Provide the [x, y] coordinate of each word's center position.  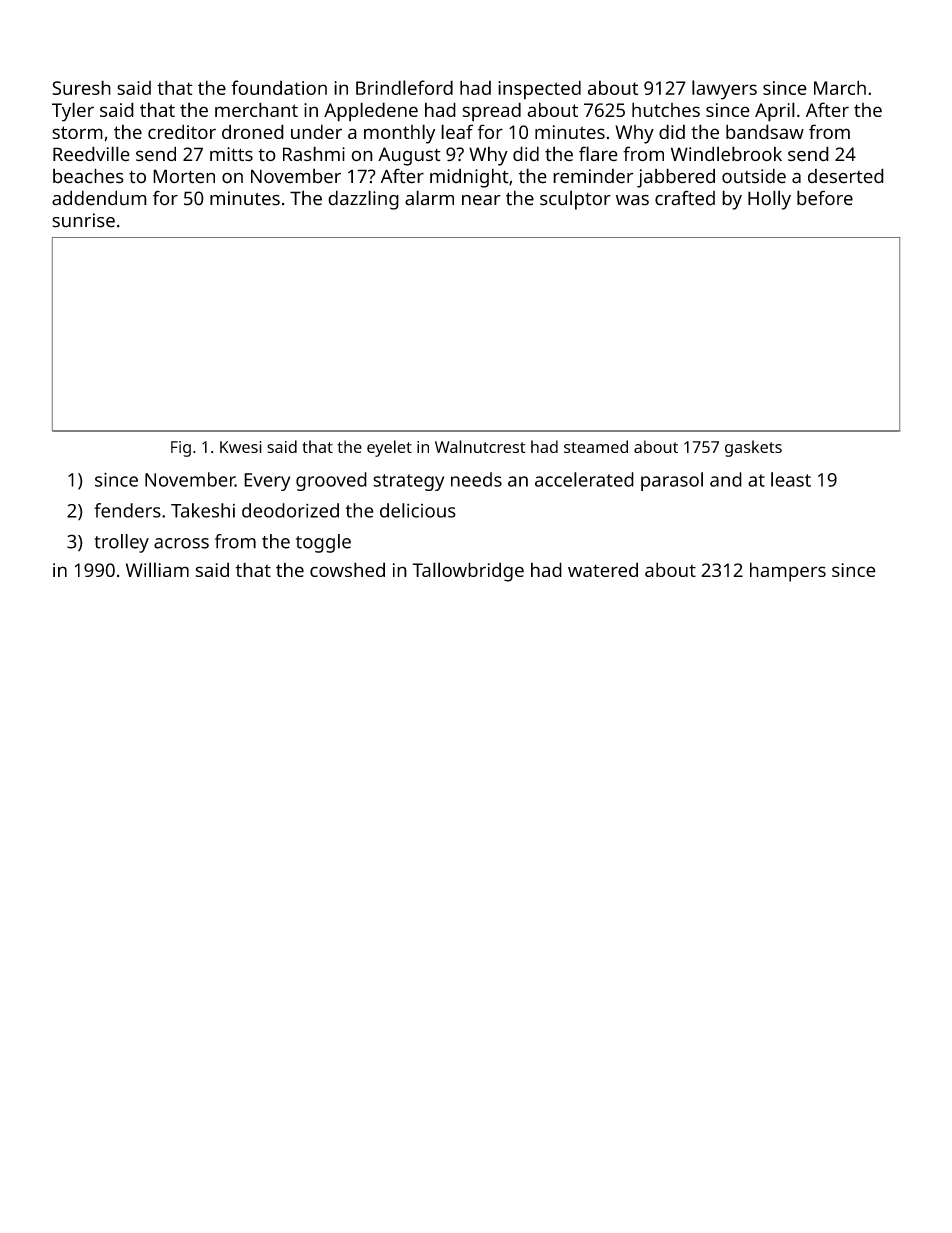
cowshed [347, 569]
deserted [846, 176]
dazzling [363, 200]
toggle [323, 543]
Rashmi [314, 154]
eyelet [389, 448]
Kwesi [241, 447]
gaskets [753, 448]
